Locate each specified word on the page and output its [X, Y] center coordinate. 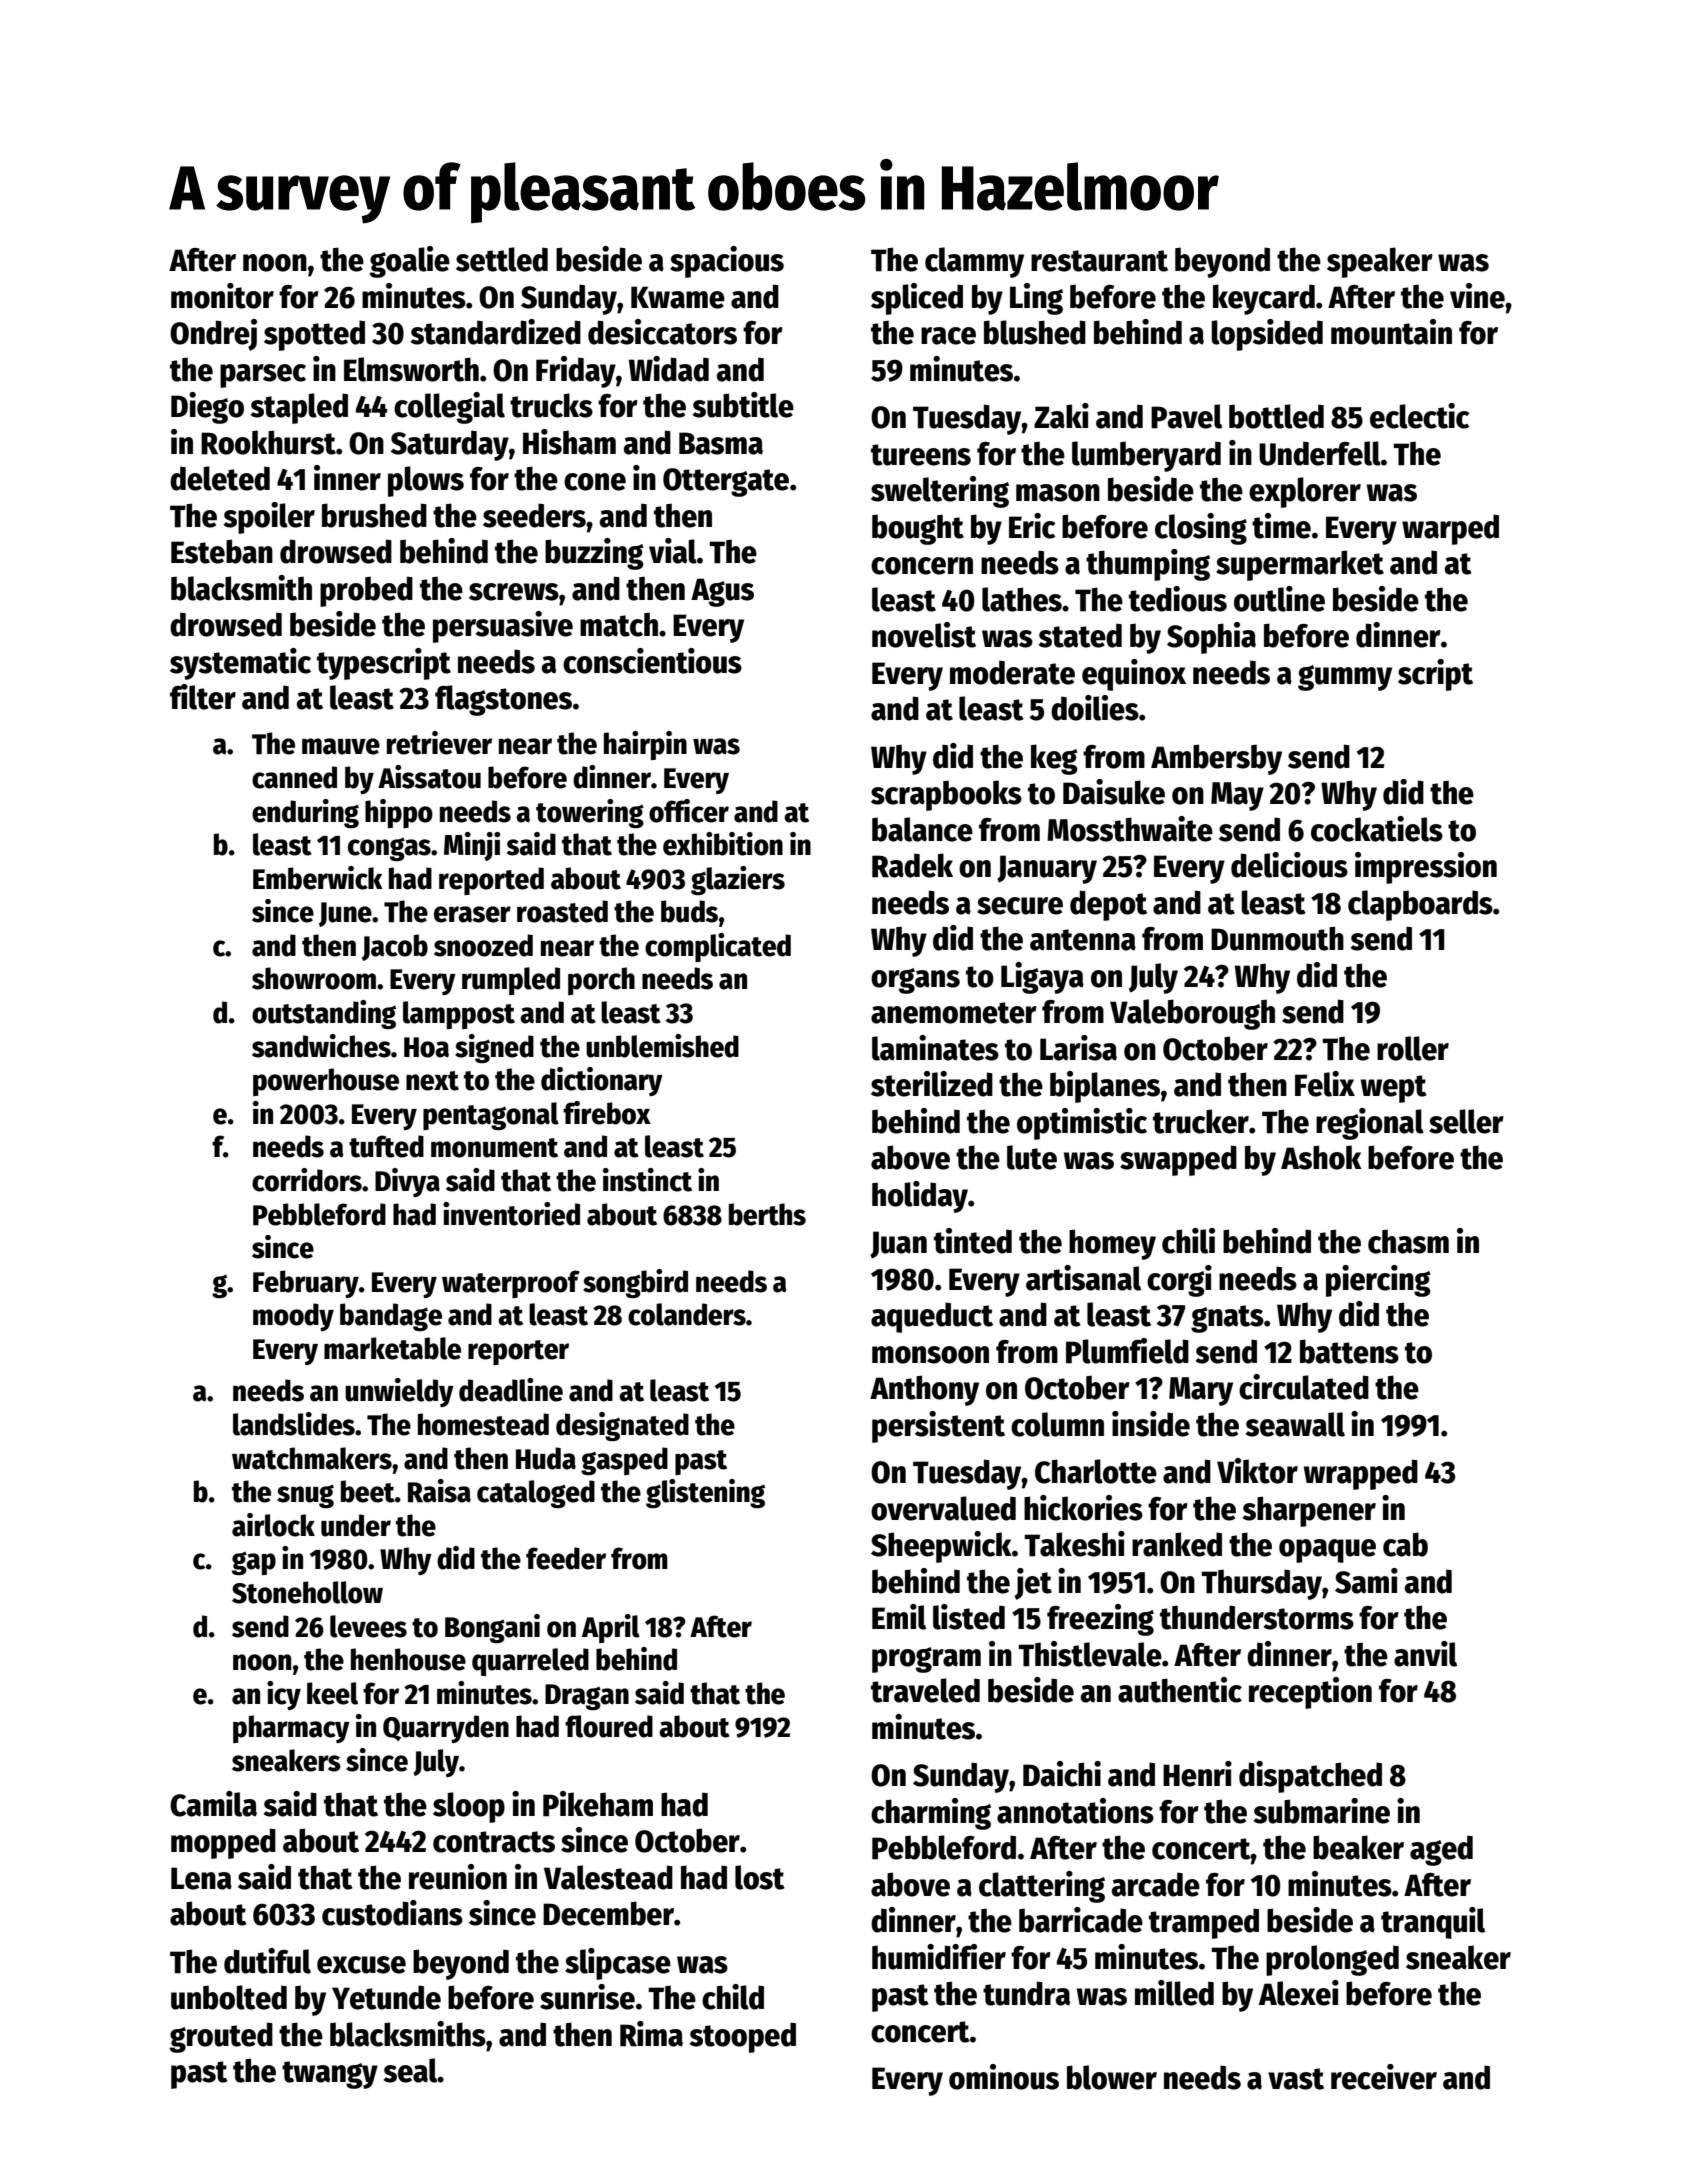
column [1057, 1424]
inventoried [511, 1214]
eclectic [1420, 416]
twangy [330, 2075]
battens [1349, 1351]
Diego [207, 408]
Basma [721, 443]
